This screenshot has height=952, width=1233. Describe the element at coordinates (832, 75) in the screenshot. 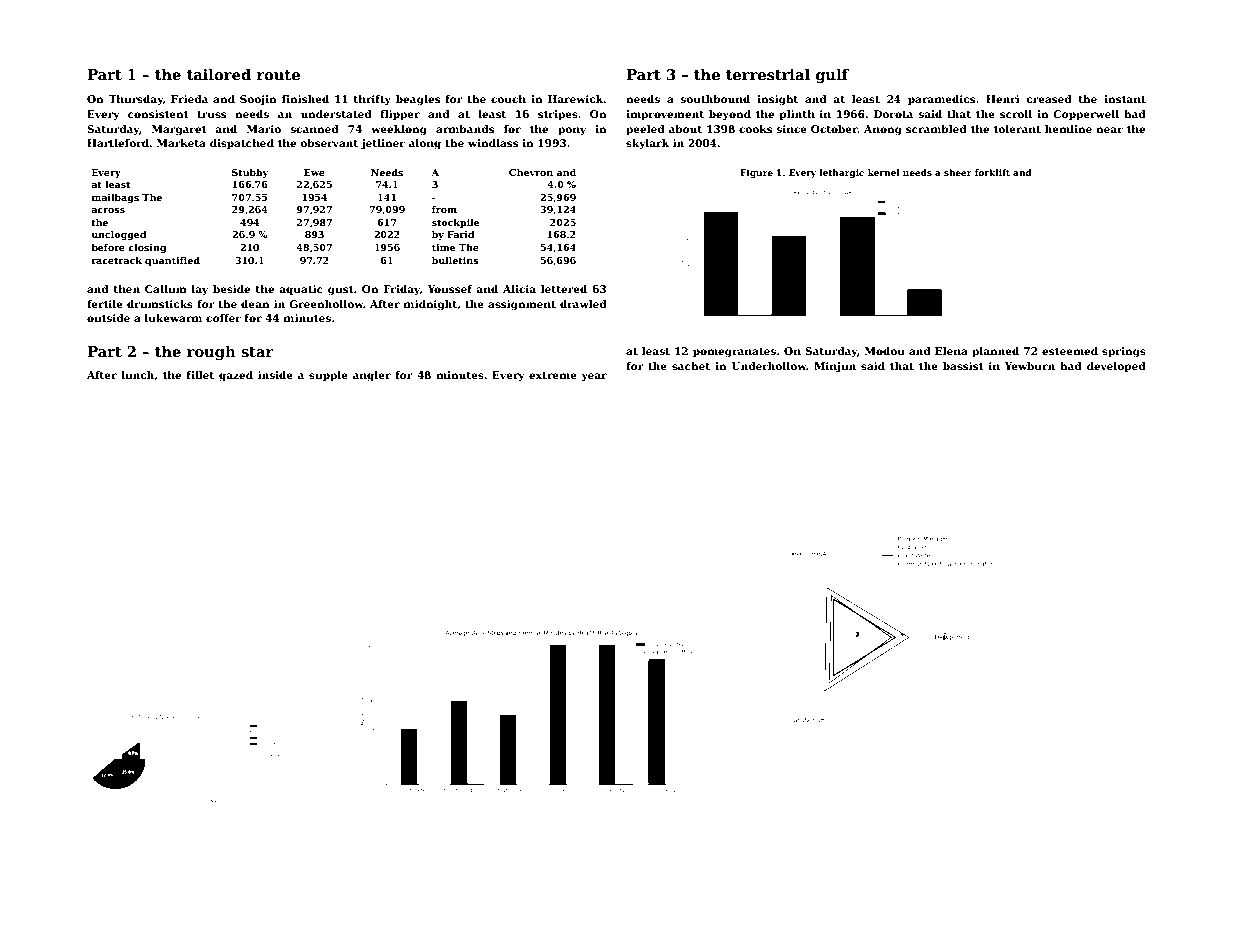

I see `gulf` at that location.
